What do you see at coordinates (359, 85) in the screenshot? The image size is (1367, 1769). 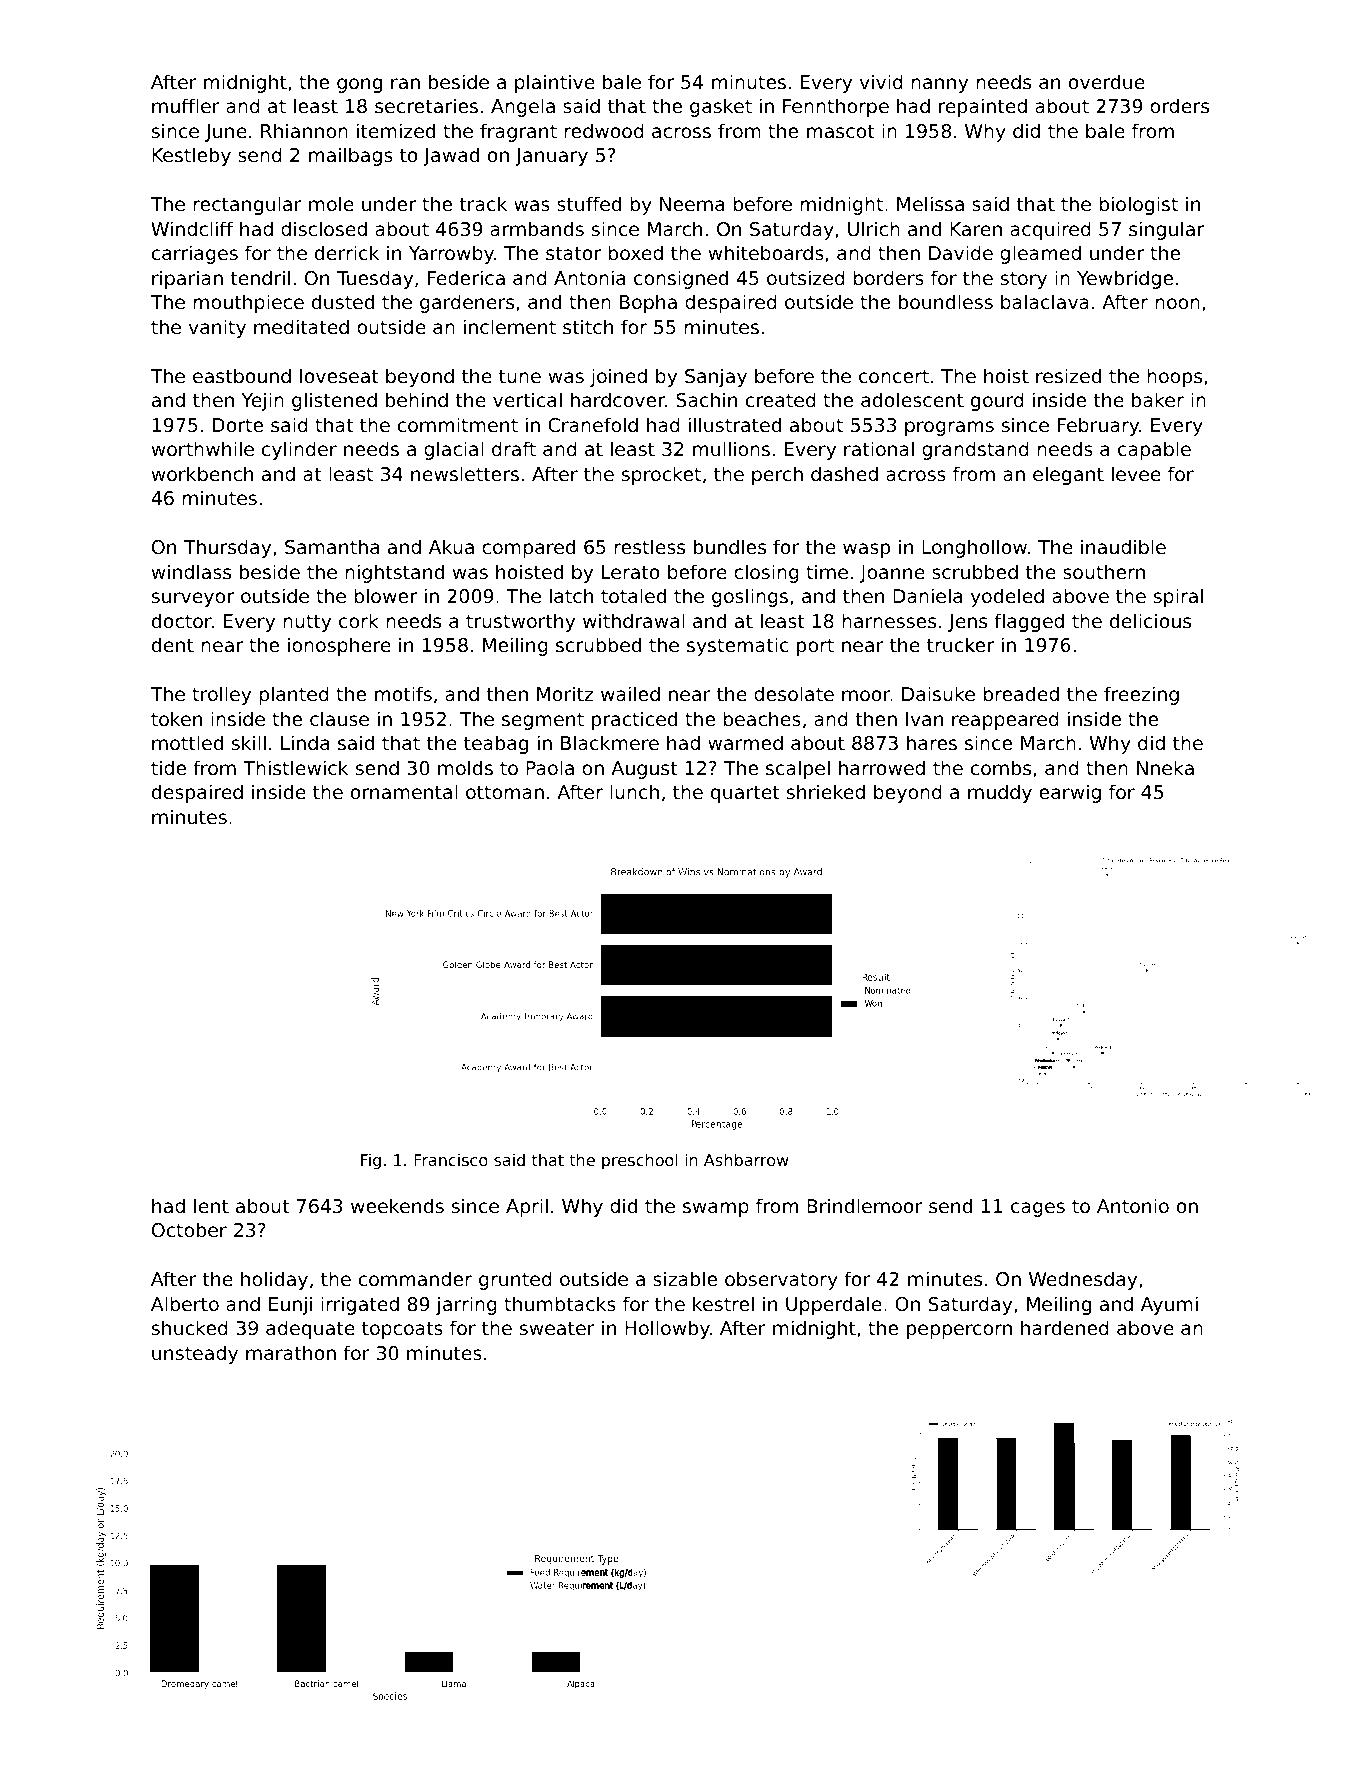 I see `gong` at bounding box center [359, 85].
